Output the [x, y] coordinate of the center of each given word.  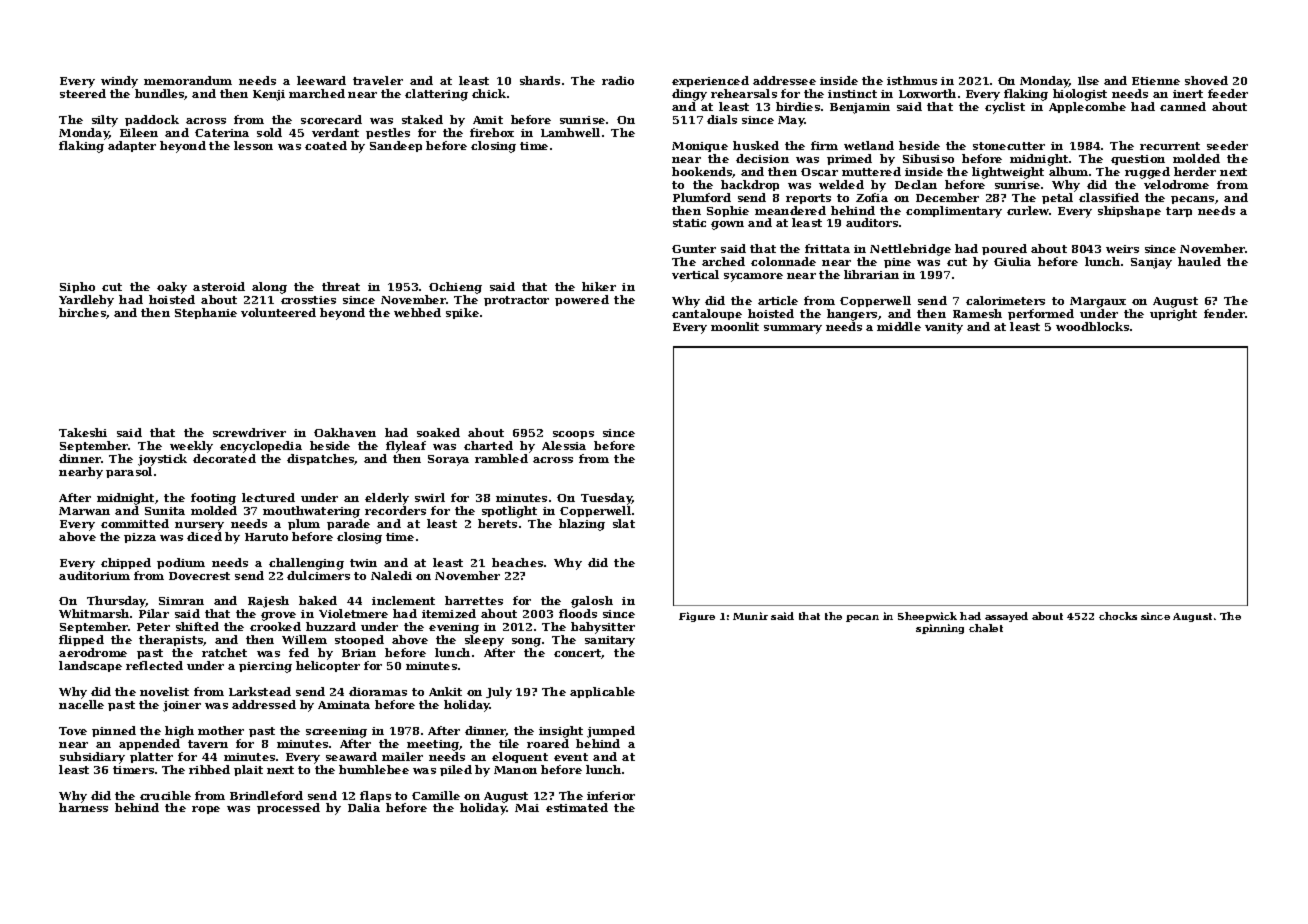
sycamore [753, 277]
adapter [132, 146]
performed [1041, 314]
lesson [253, 145]
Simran [181, 601]
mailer [402, 756]
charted [488, 445]
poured [1004, 249]
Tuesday [606, 499]
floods [578, 613]
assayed [1006, 617]
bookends [702, 172]
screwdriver [249, 432]
